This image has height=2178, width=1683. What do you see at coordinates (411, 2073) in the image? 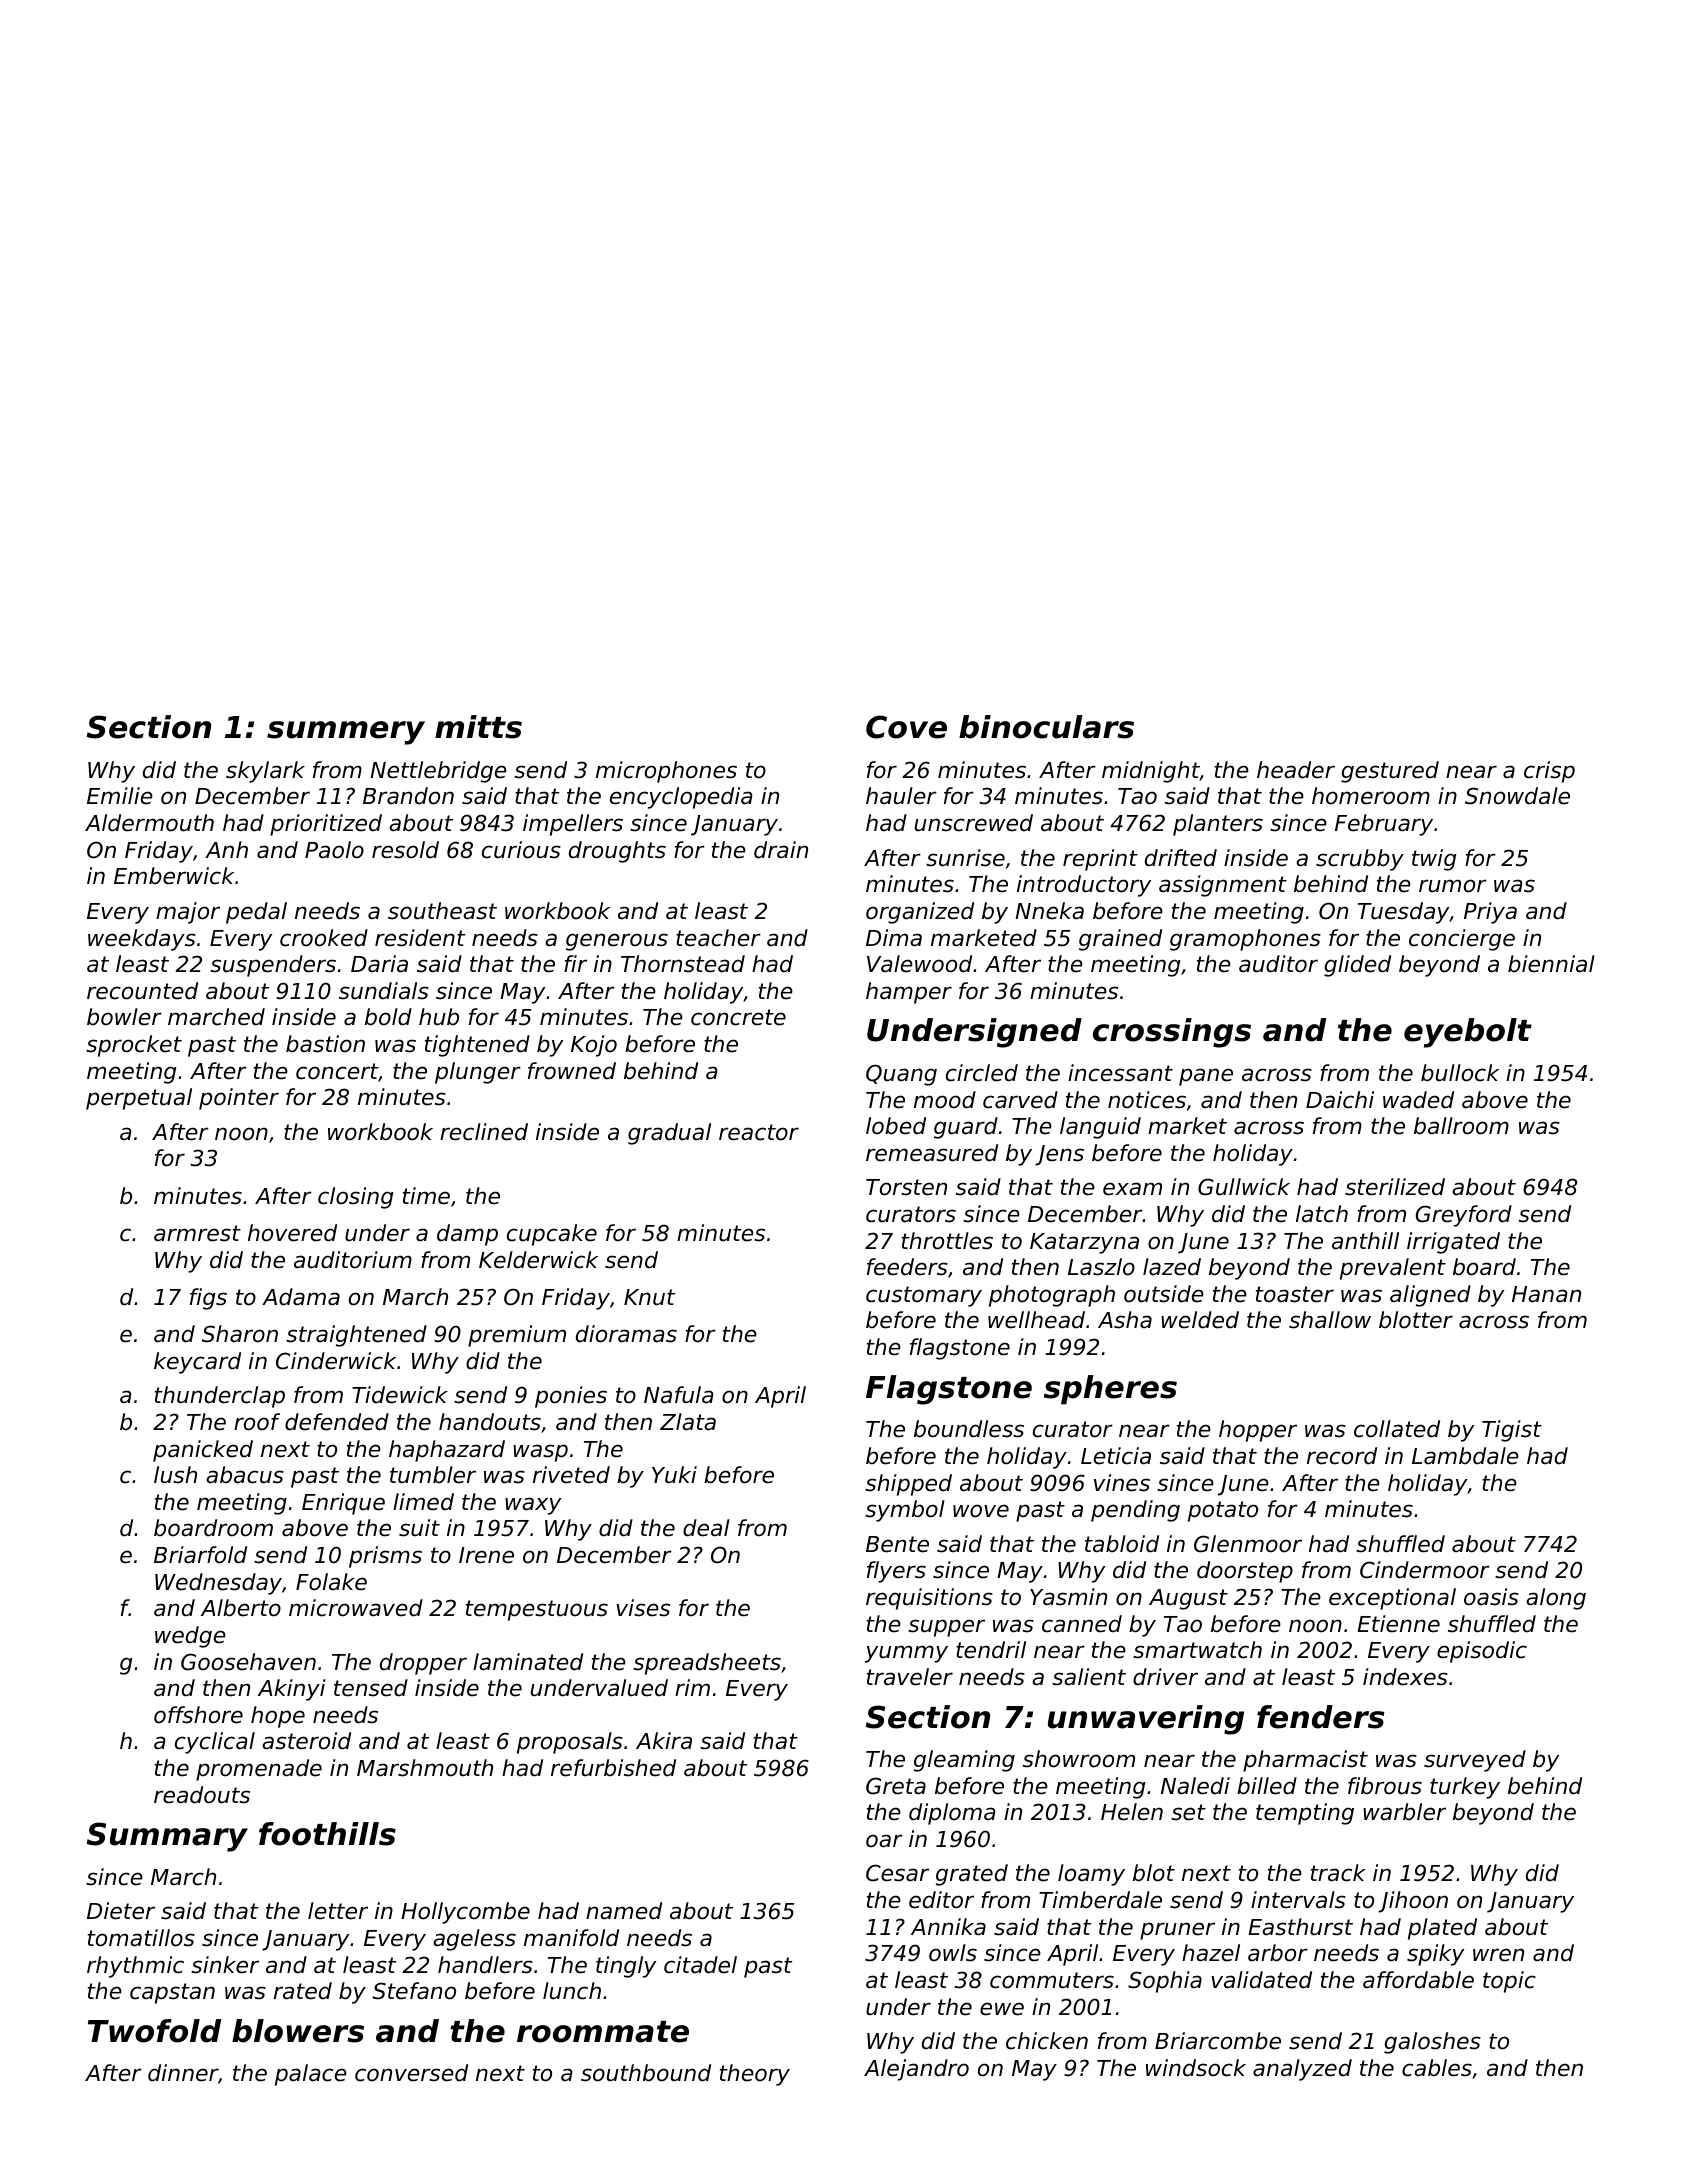
I see `conversed` at bounding box center [411, 2073].
